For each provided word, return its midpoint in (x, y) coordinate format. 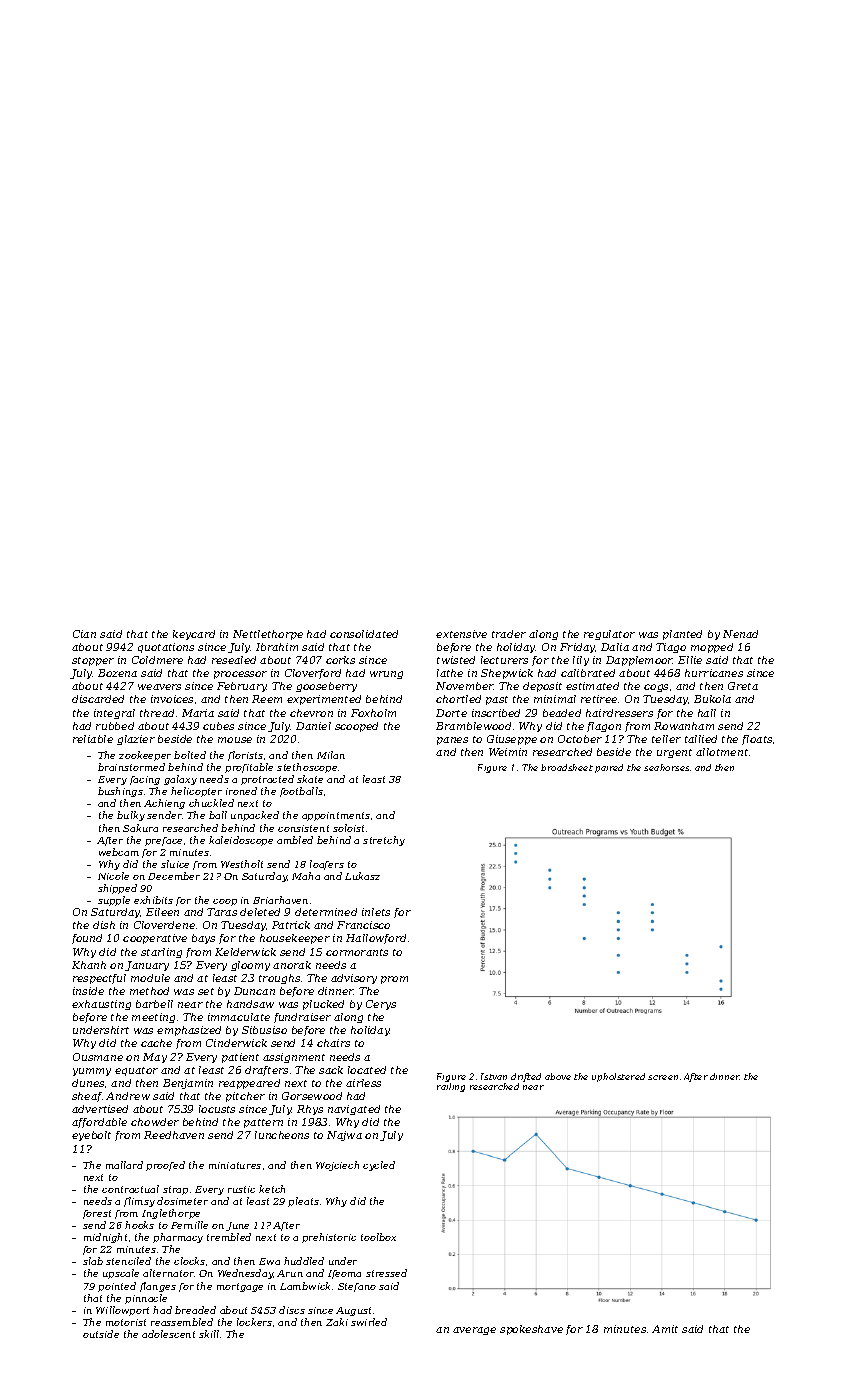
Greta (743, 686)
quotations (166, 648)
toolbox (378, 1237)
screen (663, 1077)
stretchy (384, 841)
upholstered (618, 1077)
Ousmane (98, 1057)
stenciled (128, 1261)
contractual (130, 1189)
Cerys (381, 1005)
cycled (379, 1166)
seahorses (666, 767)
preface (163, 841)
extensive (461, 634)
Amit (665, 1329)
